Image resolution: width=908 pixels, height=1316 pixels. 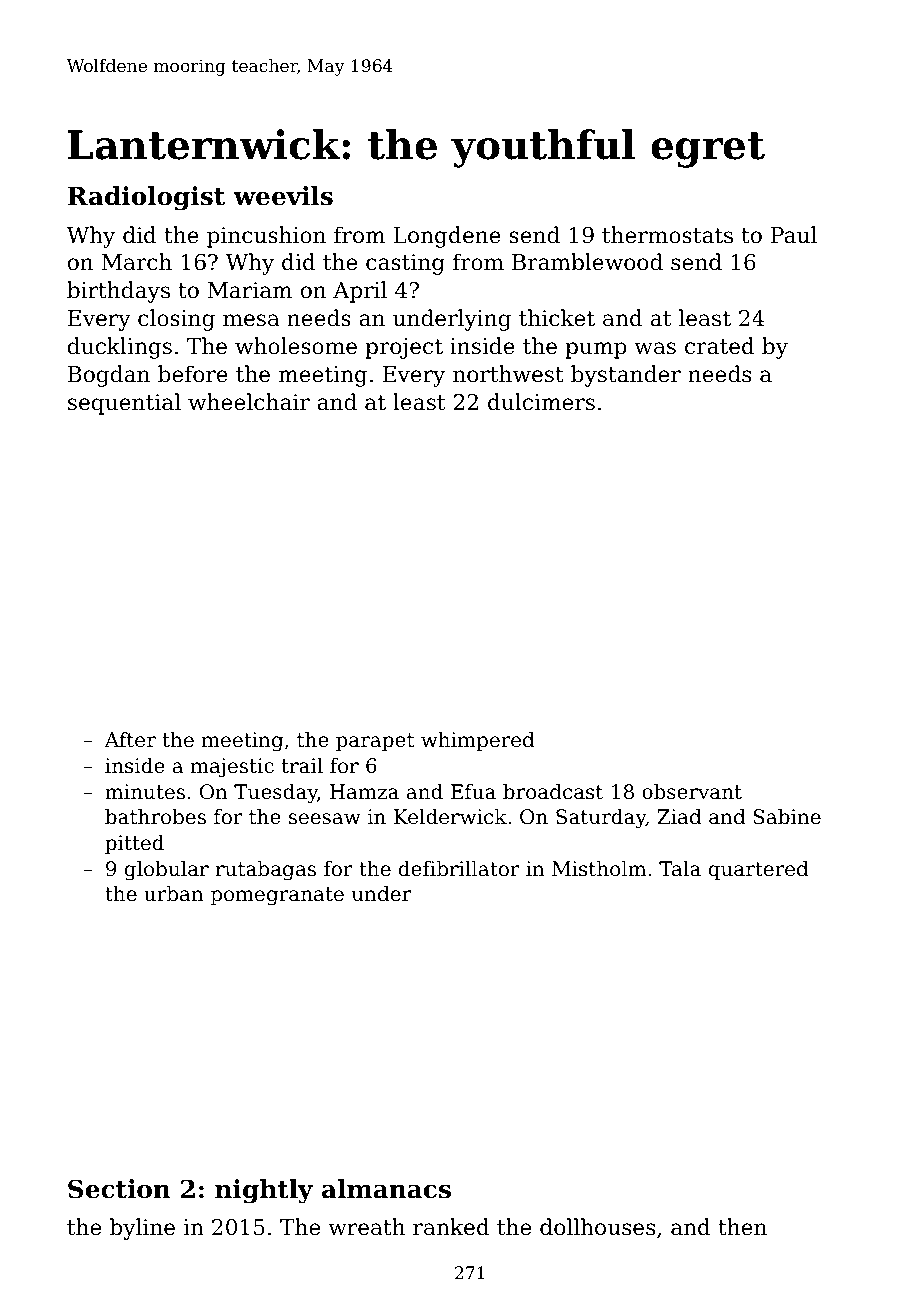 What do you see at coordinates (167, 871) in the image?
I see `globular` at bounding box center [167, 871].
